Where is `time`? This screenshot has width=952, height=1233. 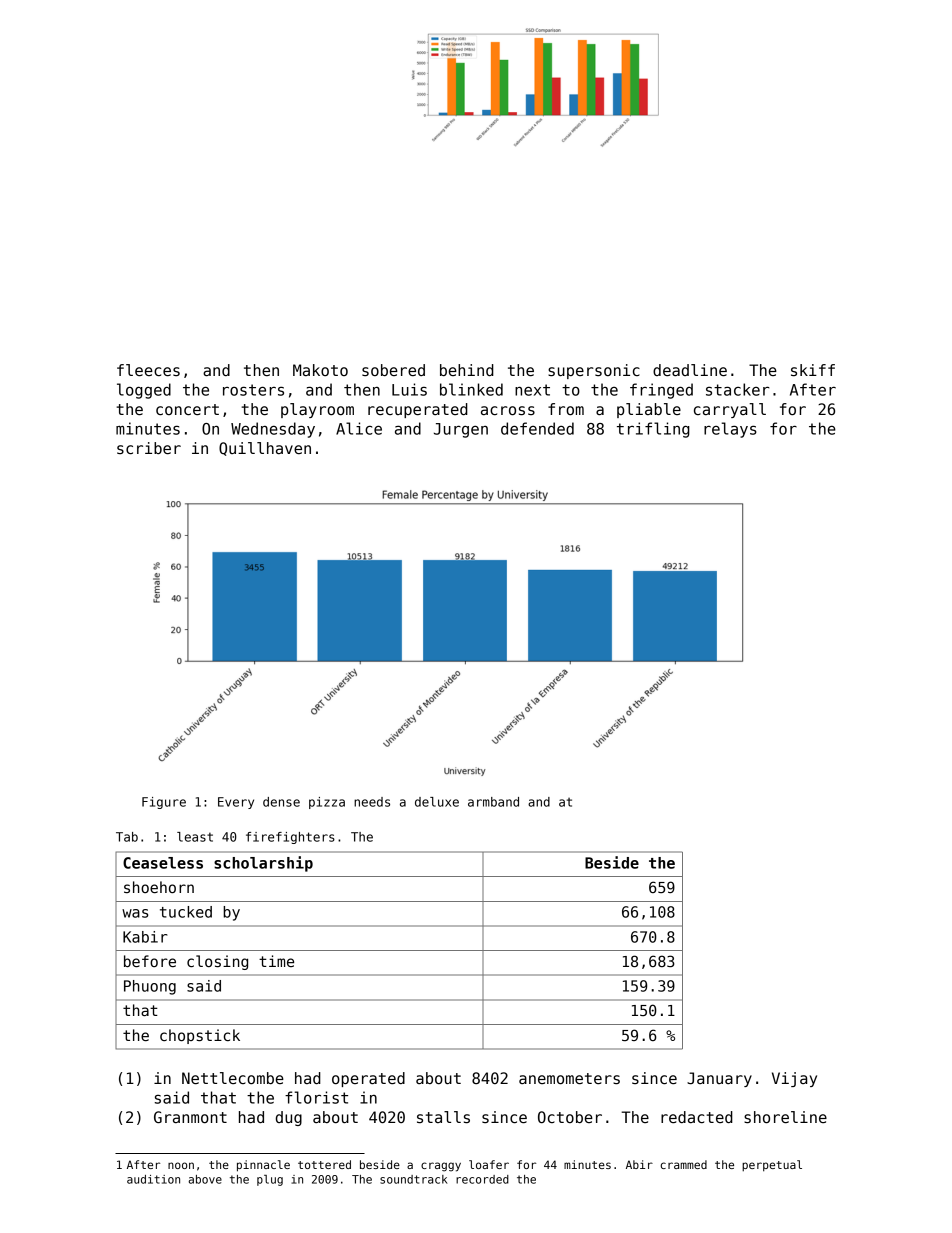
time is located at coordinates (276, 961).
